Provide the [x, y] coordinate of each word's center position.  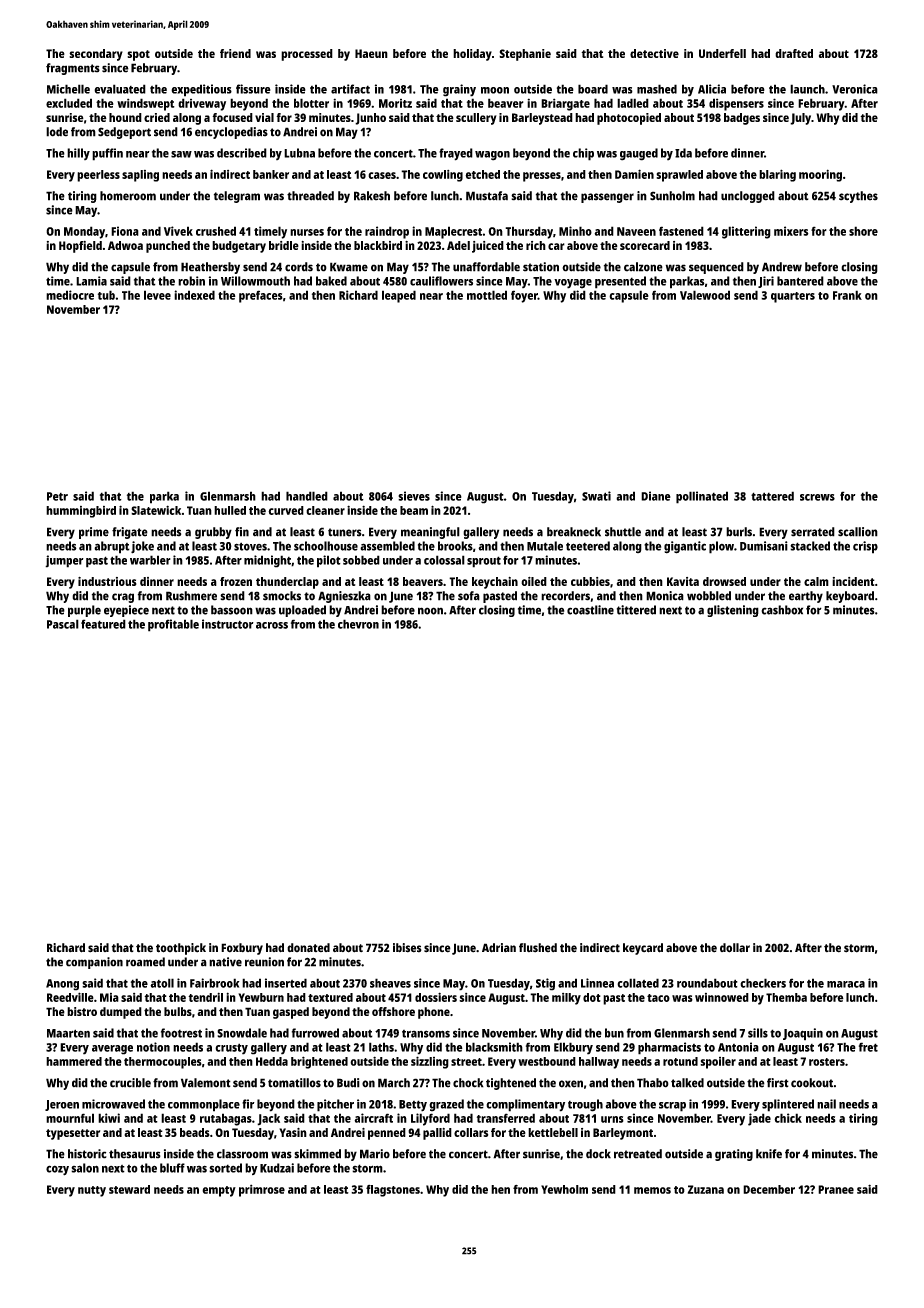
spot [138, 55]
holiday [472, 55]
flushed [538, 948]
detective [654, 53]
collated [638, 983]
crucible [130, 1083]
